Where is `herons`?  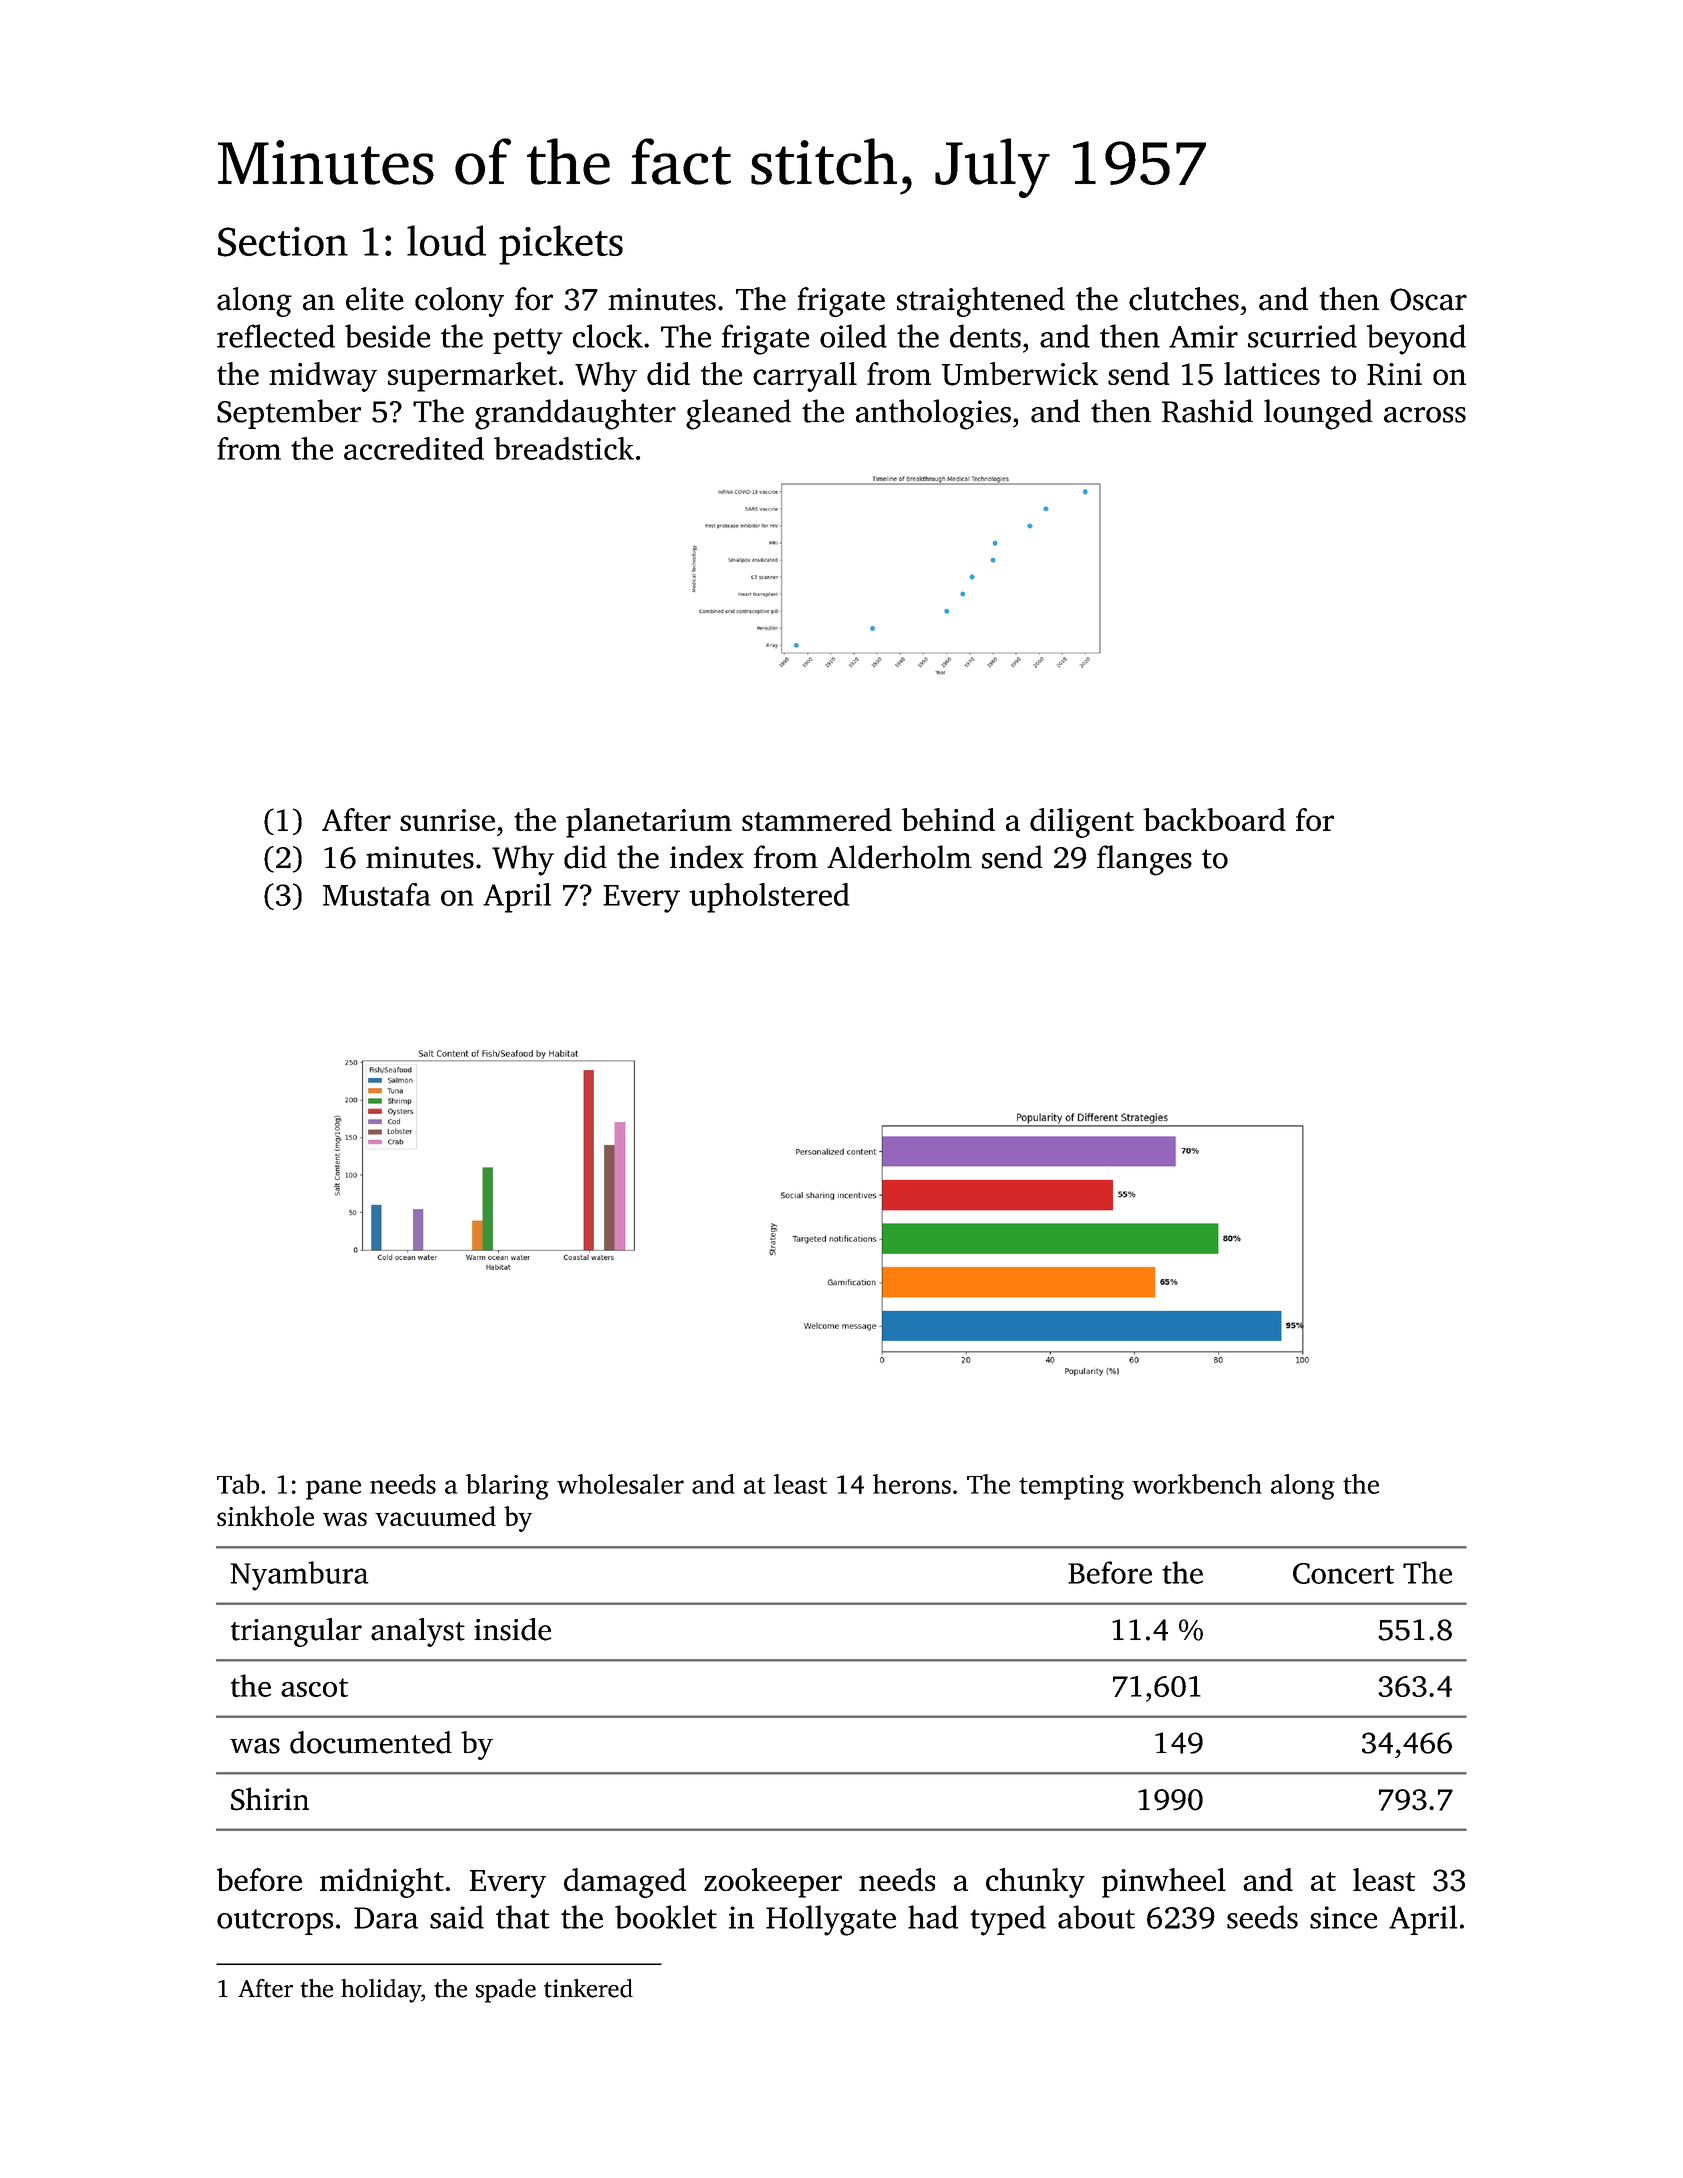
herons is located at coordinates (912, 1484).
